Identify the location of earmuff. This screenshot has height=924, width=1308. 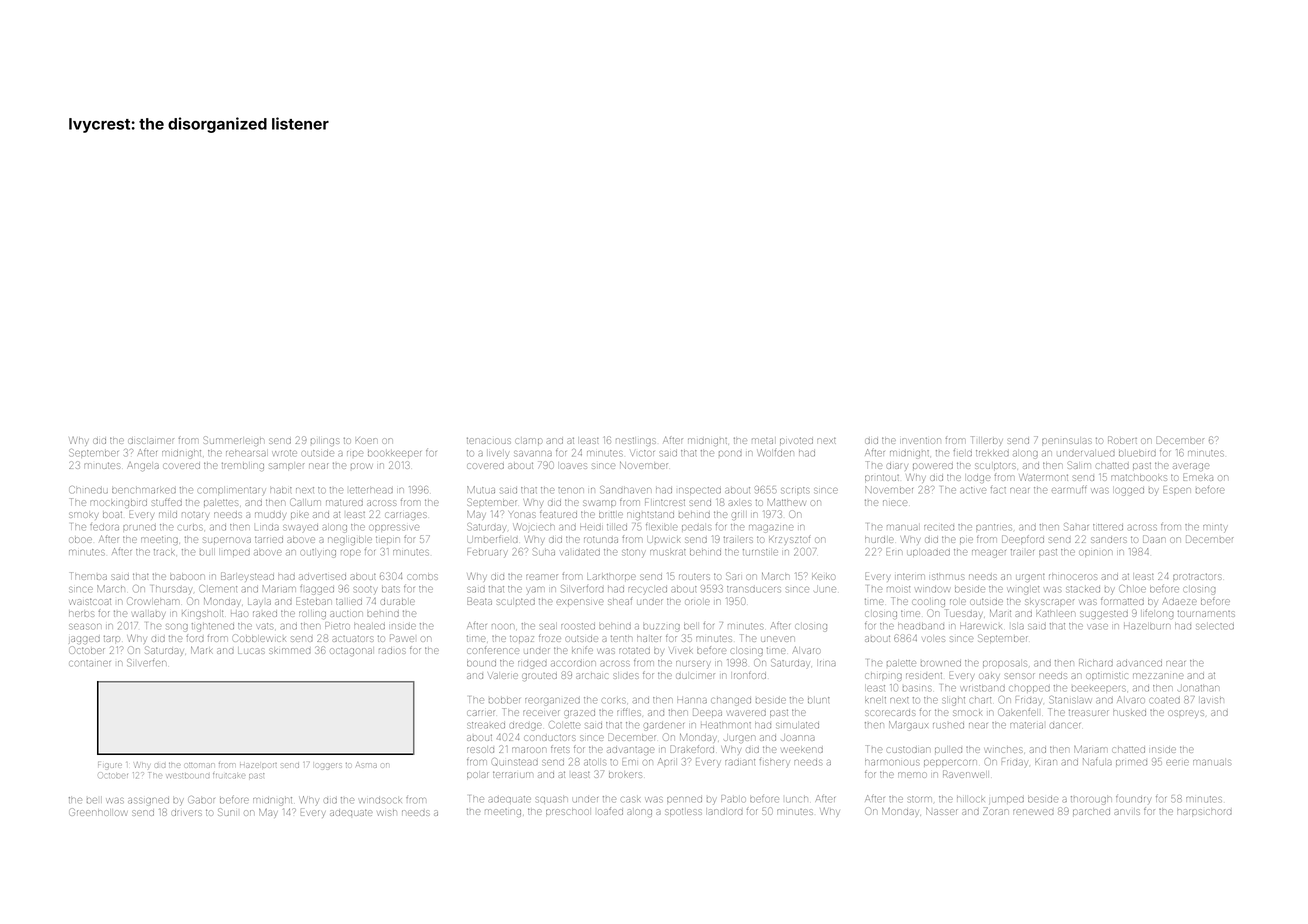
(1069, 490).
